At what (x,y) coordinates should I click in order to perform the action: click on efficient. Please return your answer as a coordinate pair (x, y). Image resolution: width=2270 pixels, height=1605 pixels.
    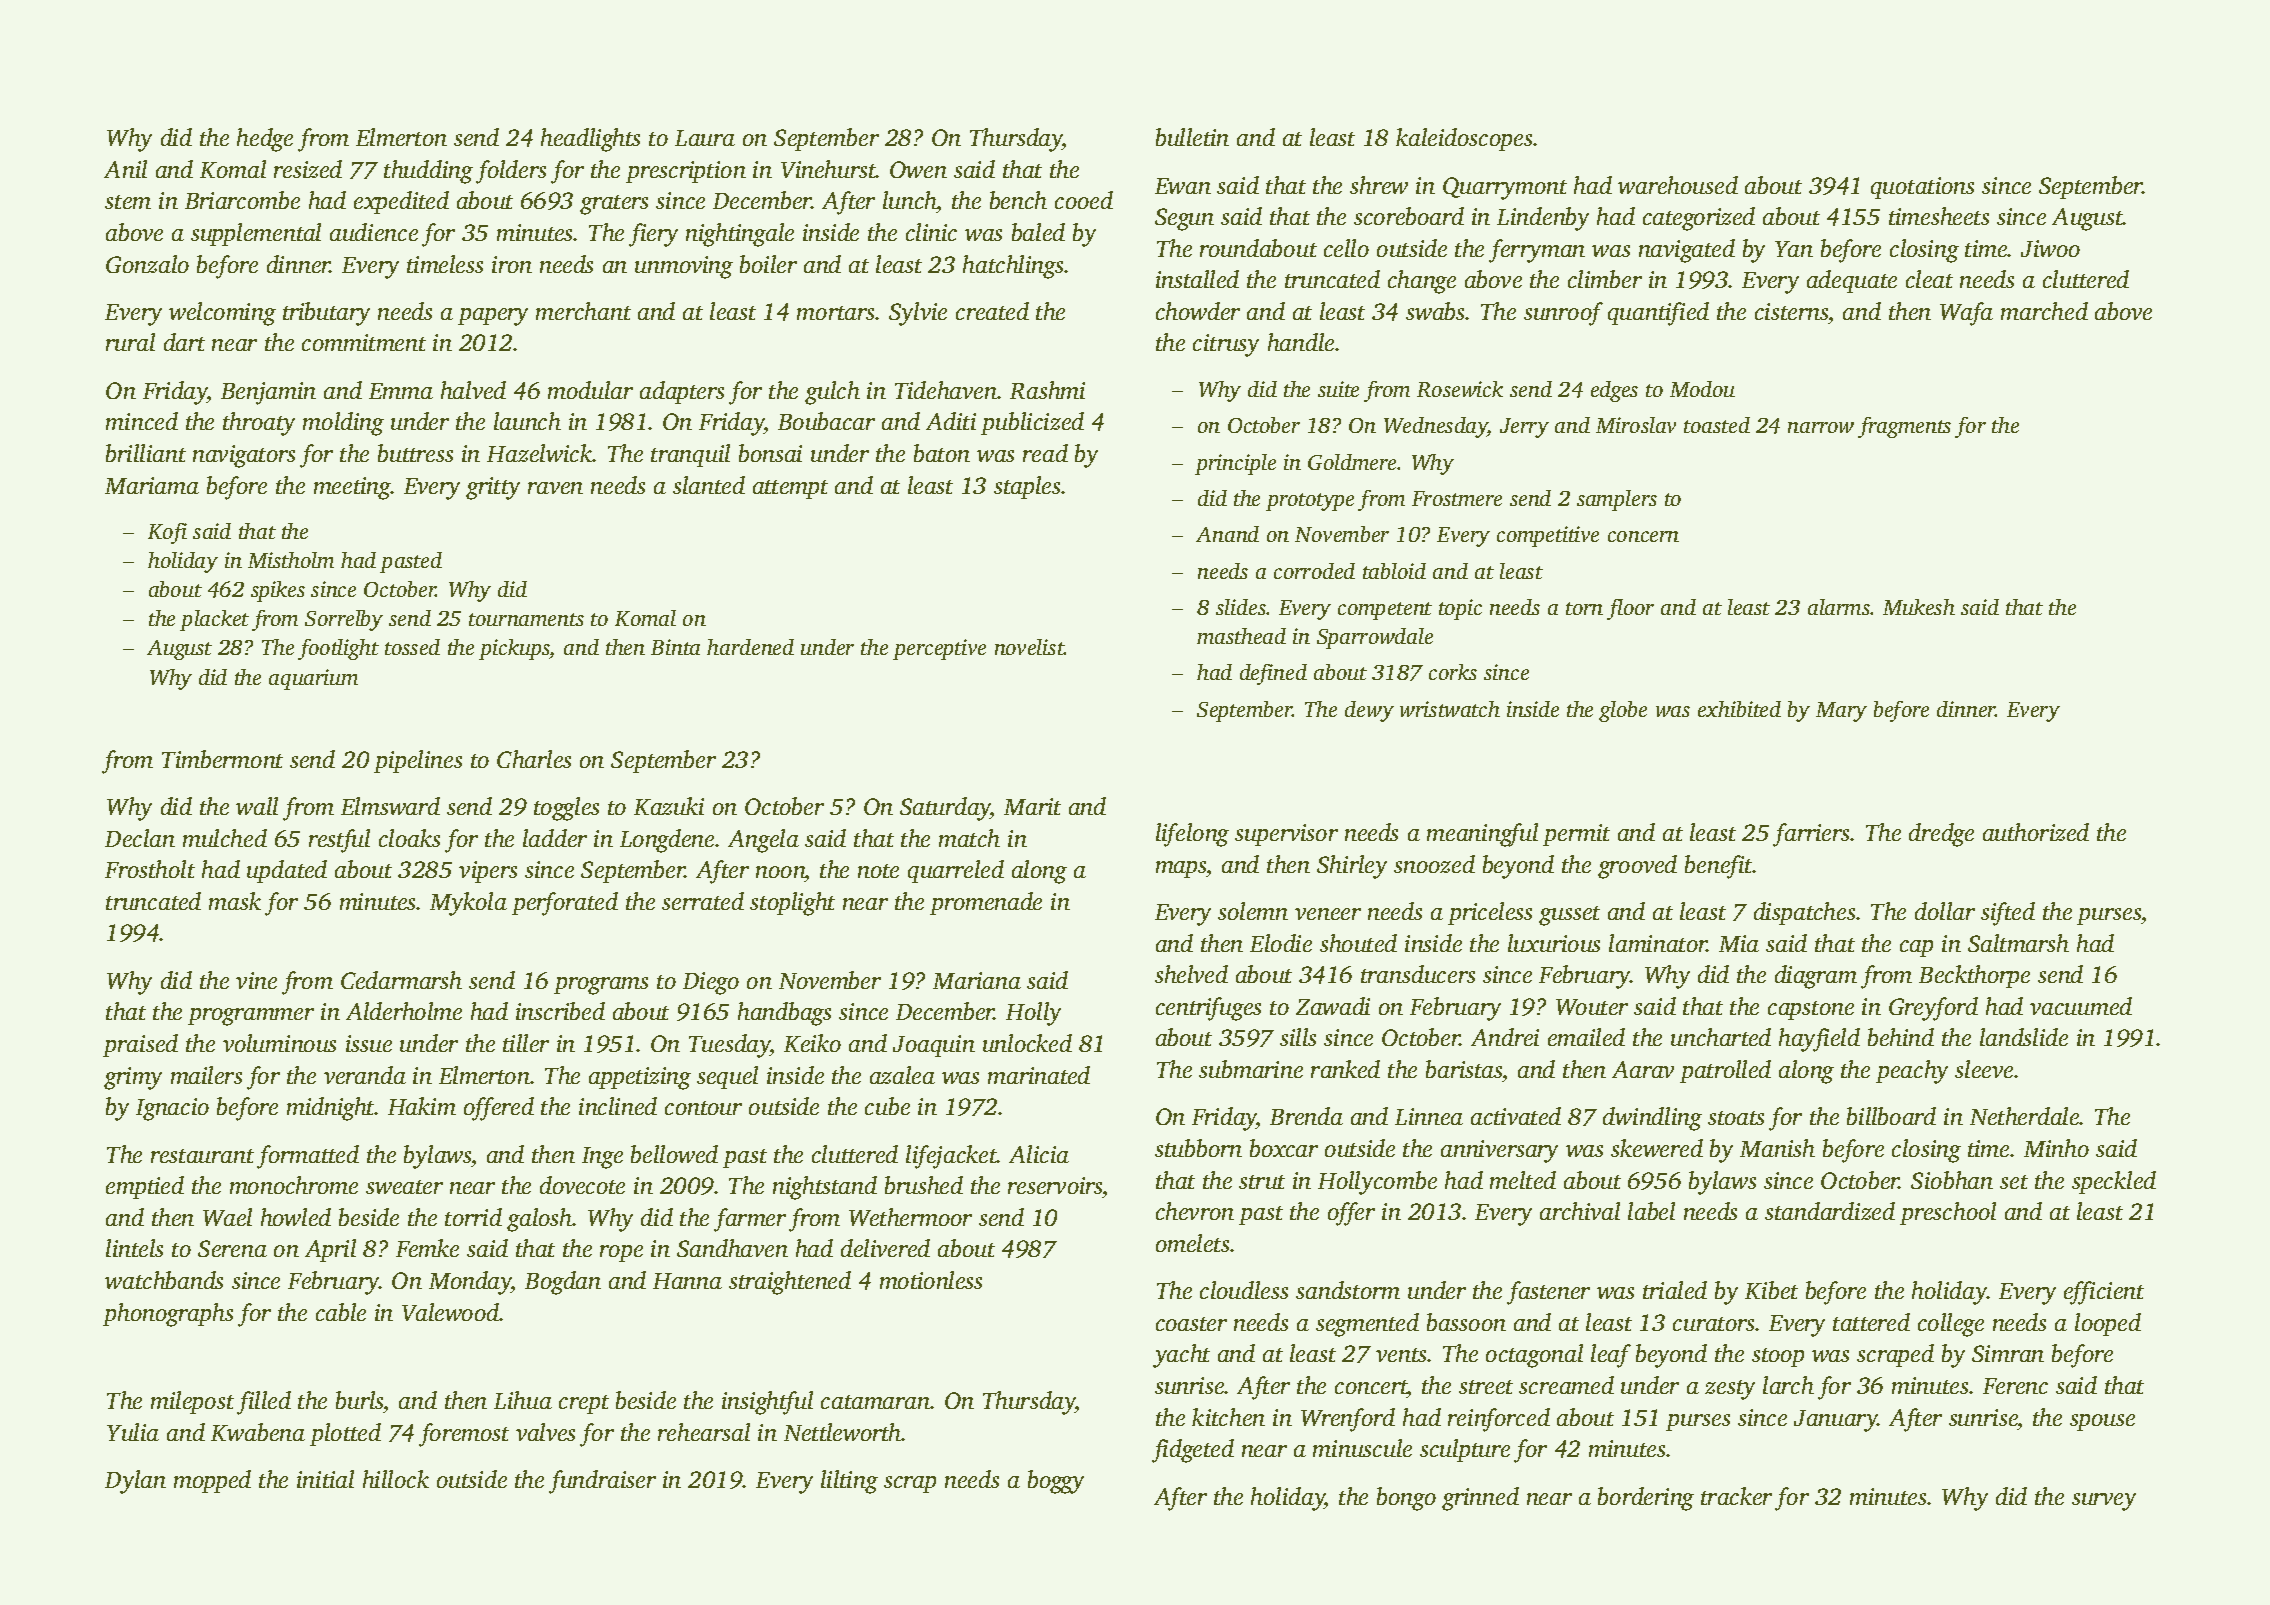
    Looking at the image, I should click on (2104, 1293).
